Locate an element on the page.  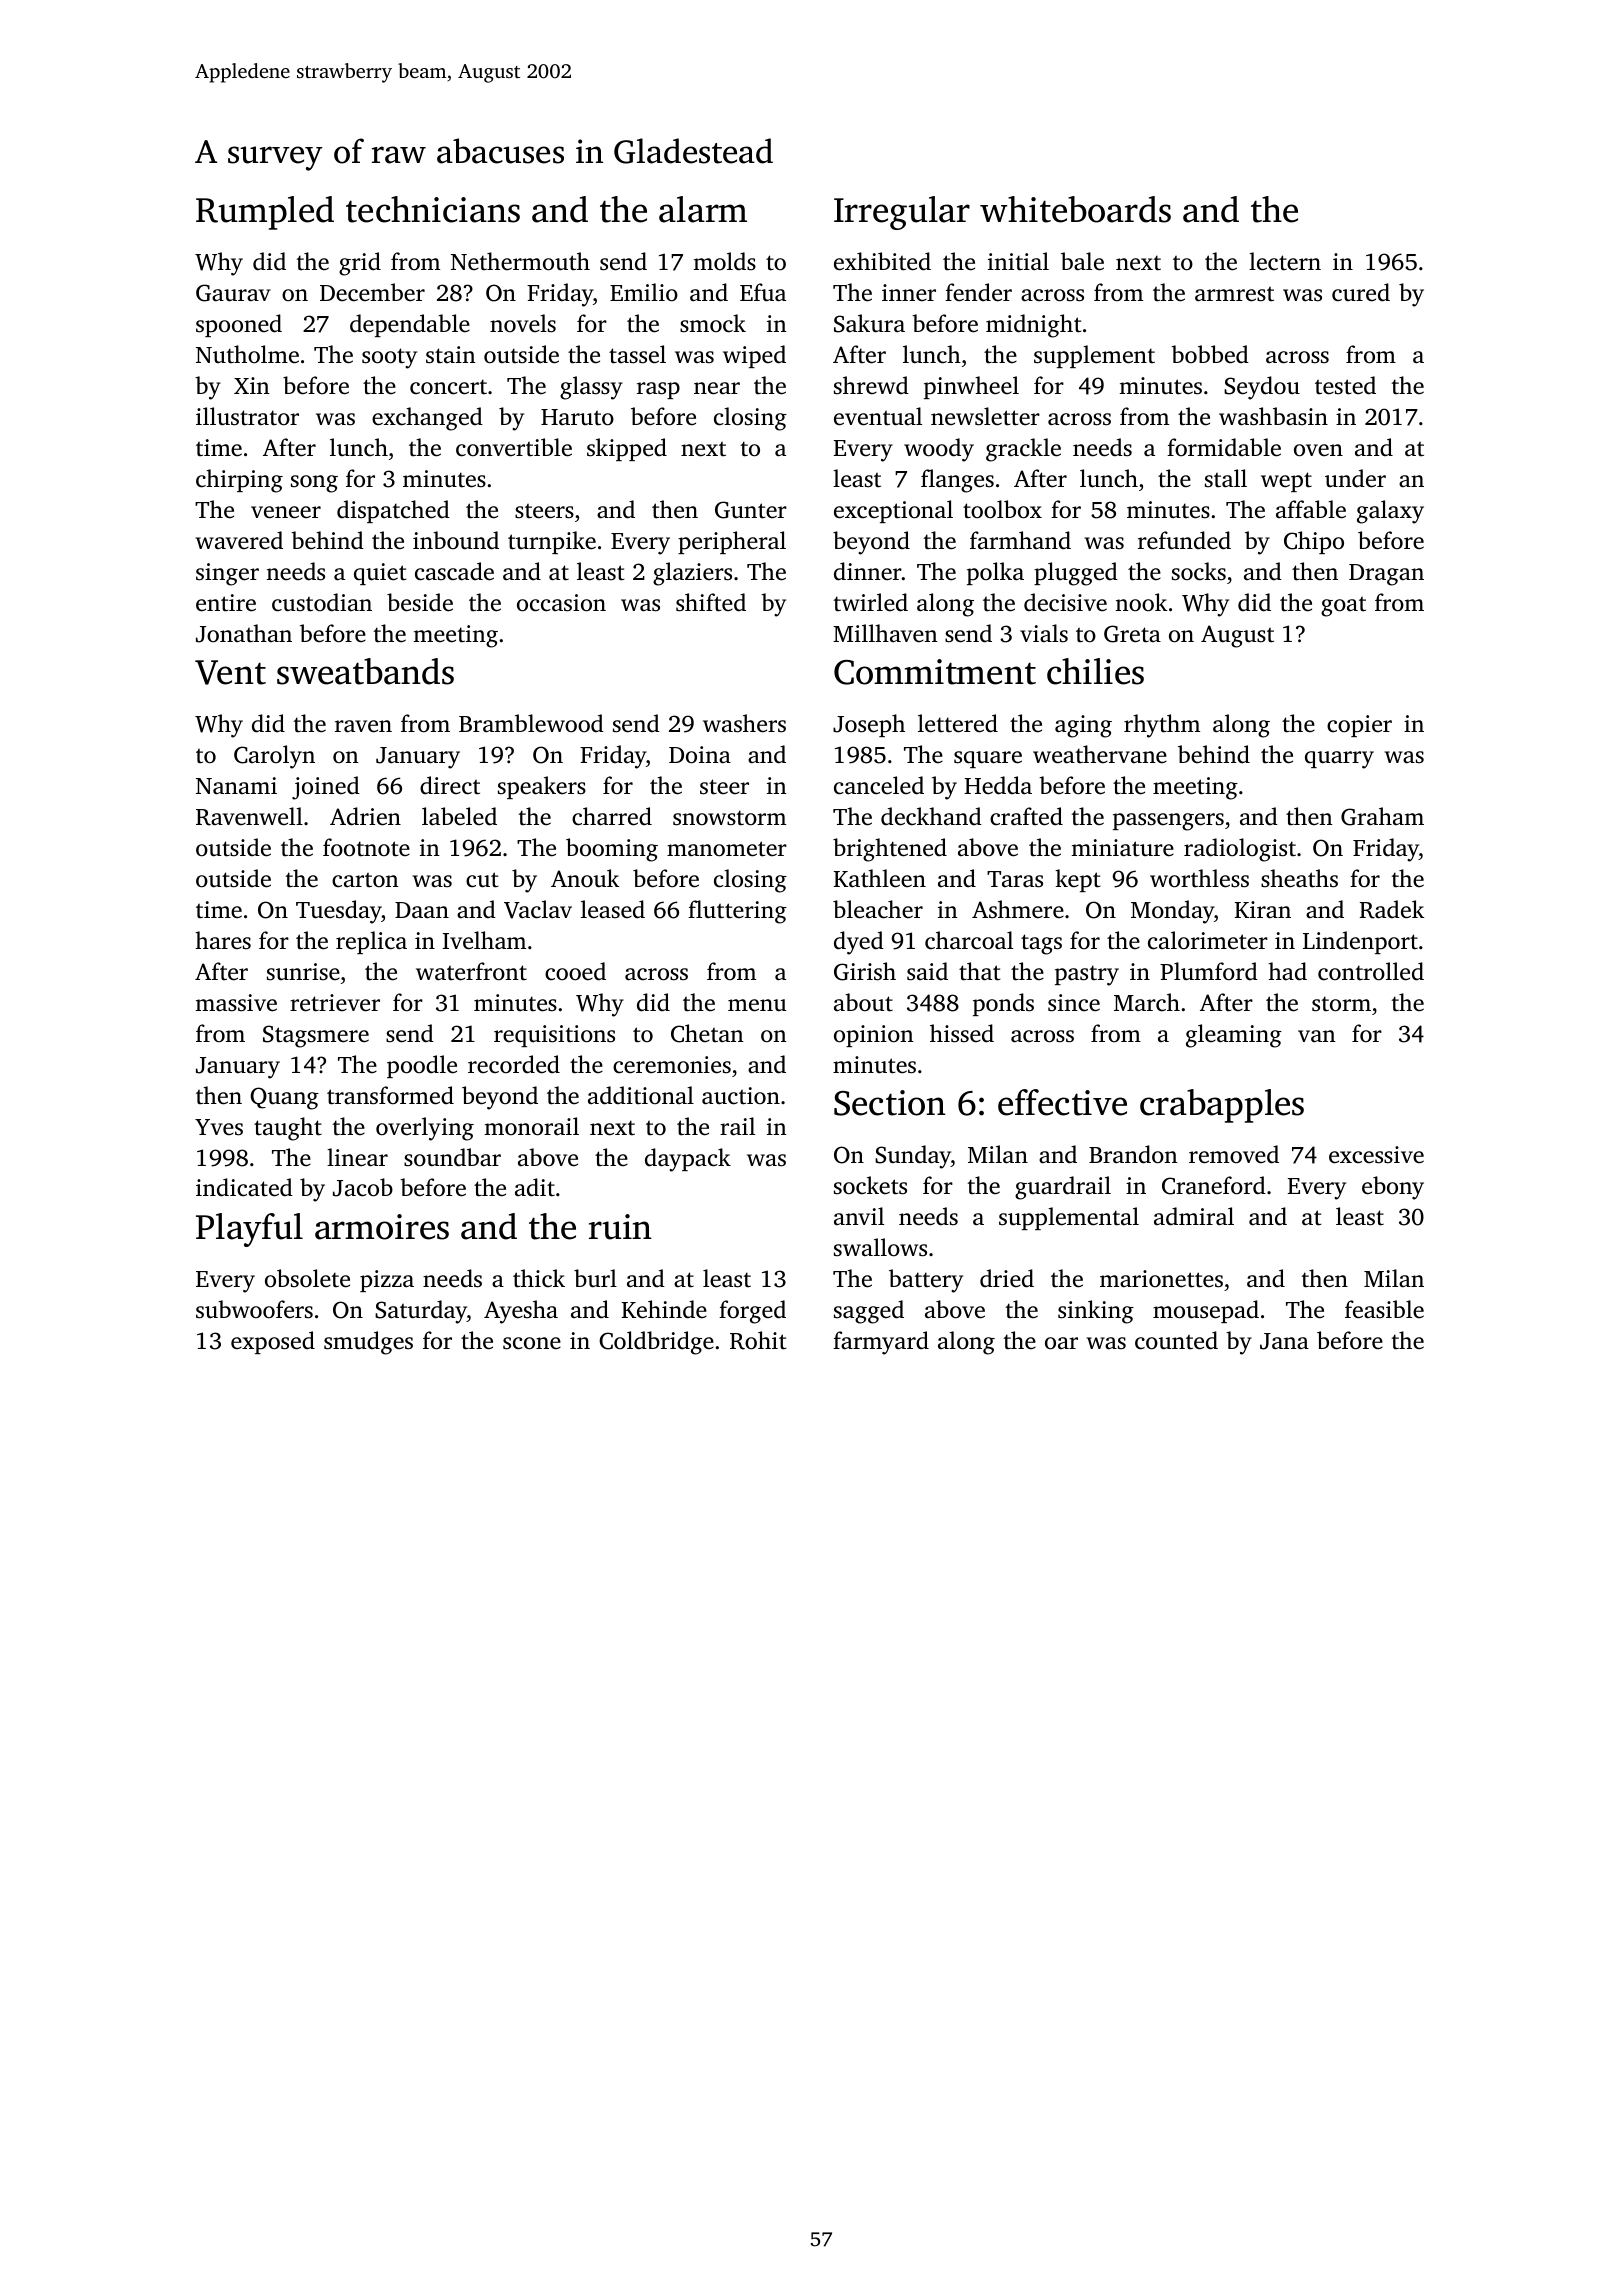
recorded is located at coordinates (514, 1064).
